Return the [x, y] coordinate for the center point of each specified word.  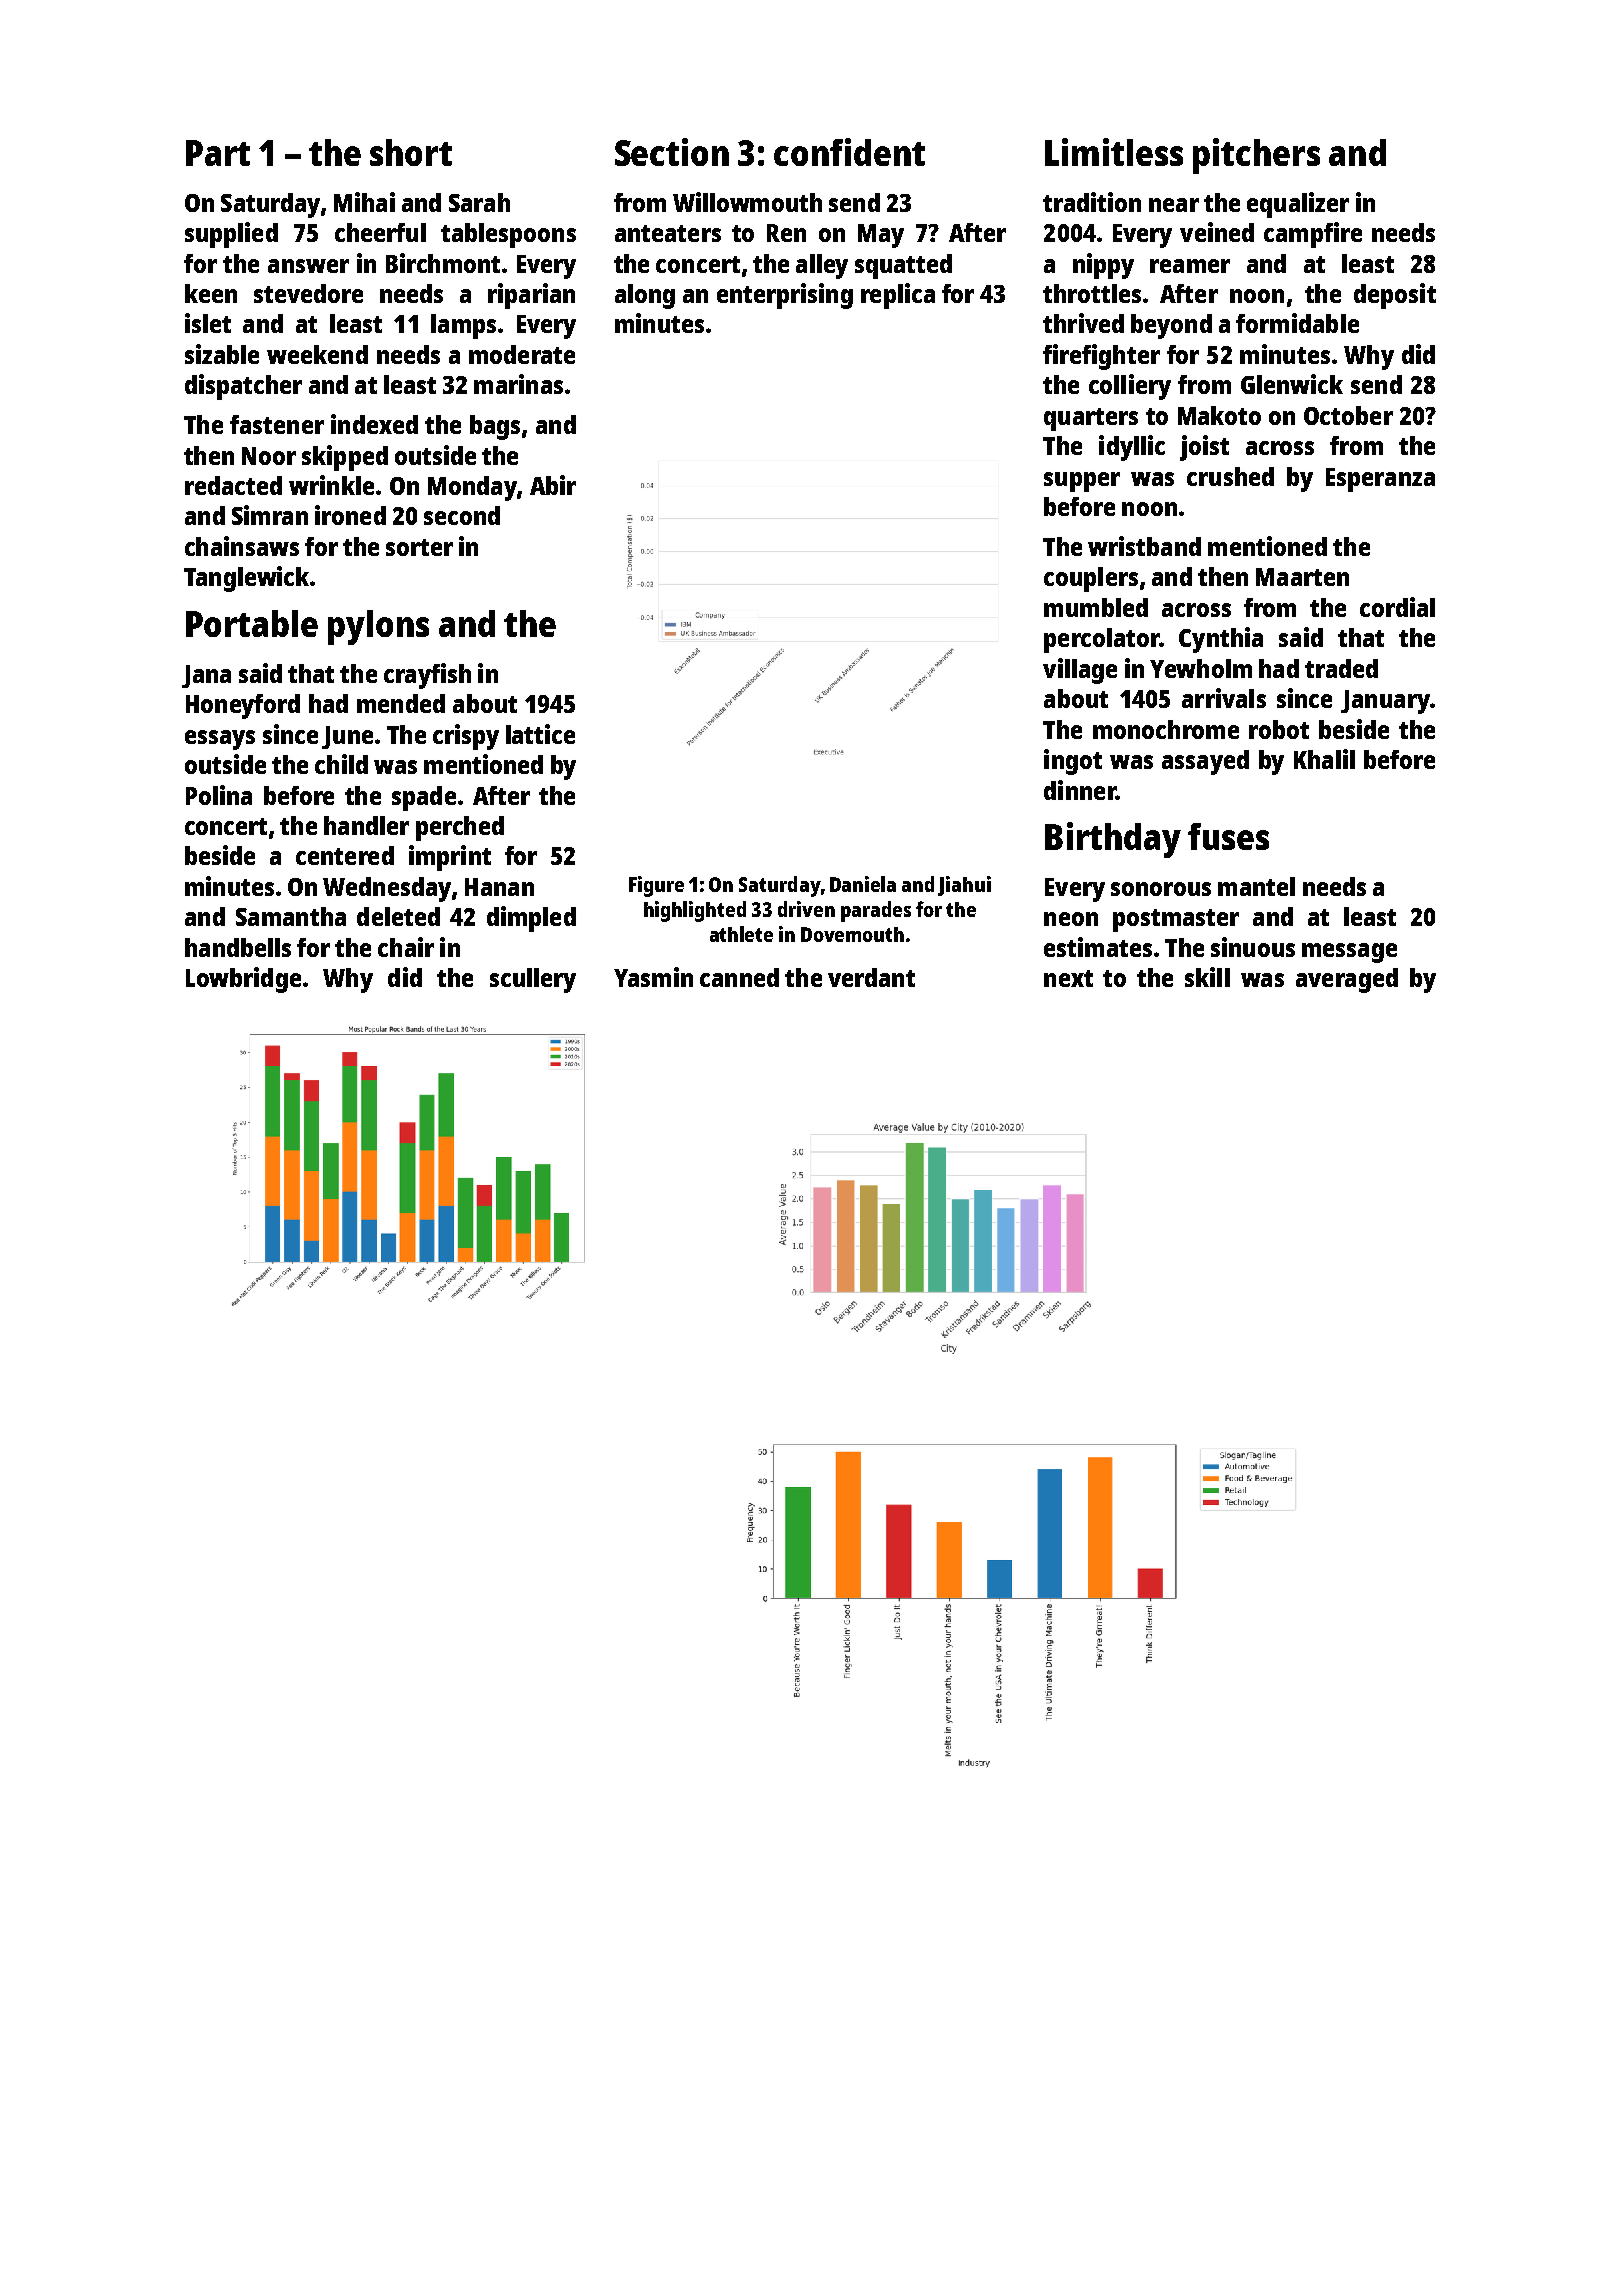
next [1068, 978]
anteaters [668, 233]
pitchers [1256, 156]
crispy [466, 737]
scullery [533, 980]
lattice [540, 734]
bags [495, 427]
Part [218, 153]
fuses [1228, 836]
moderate [522, 354]
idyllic [1132, 448]
